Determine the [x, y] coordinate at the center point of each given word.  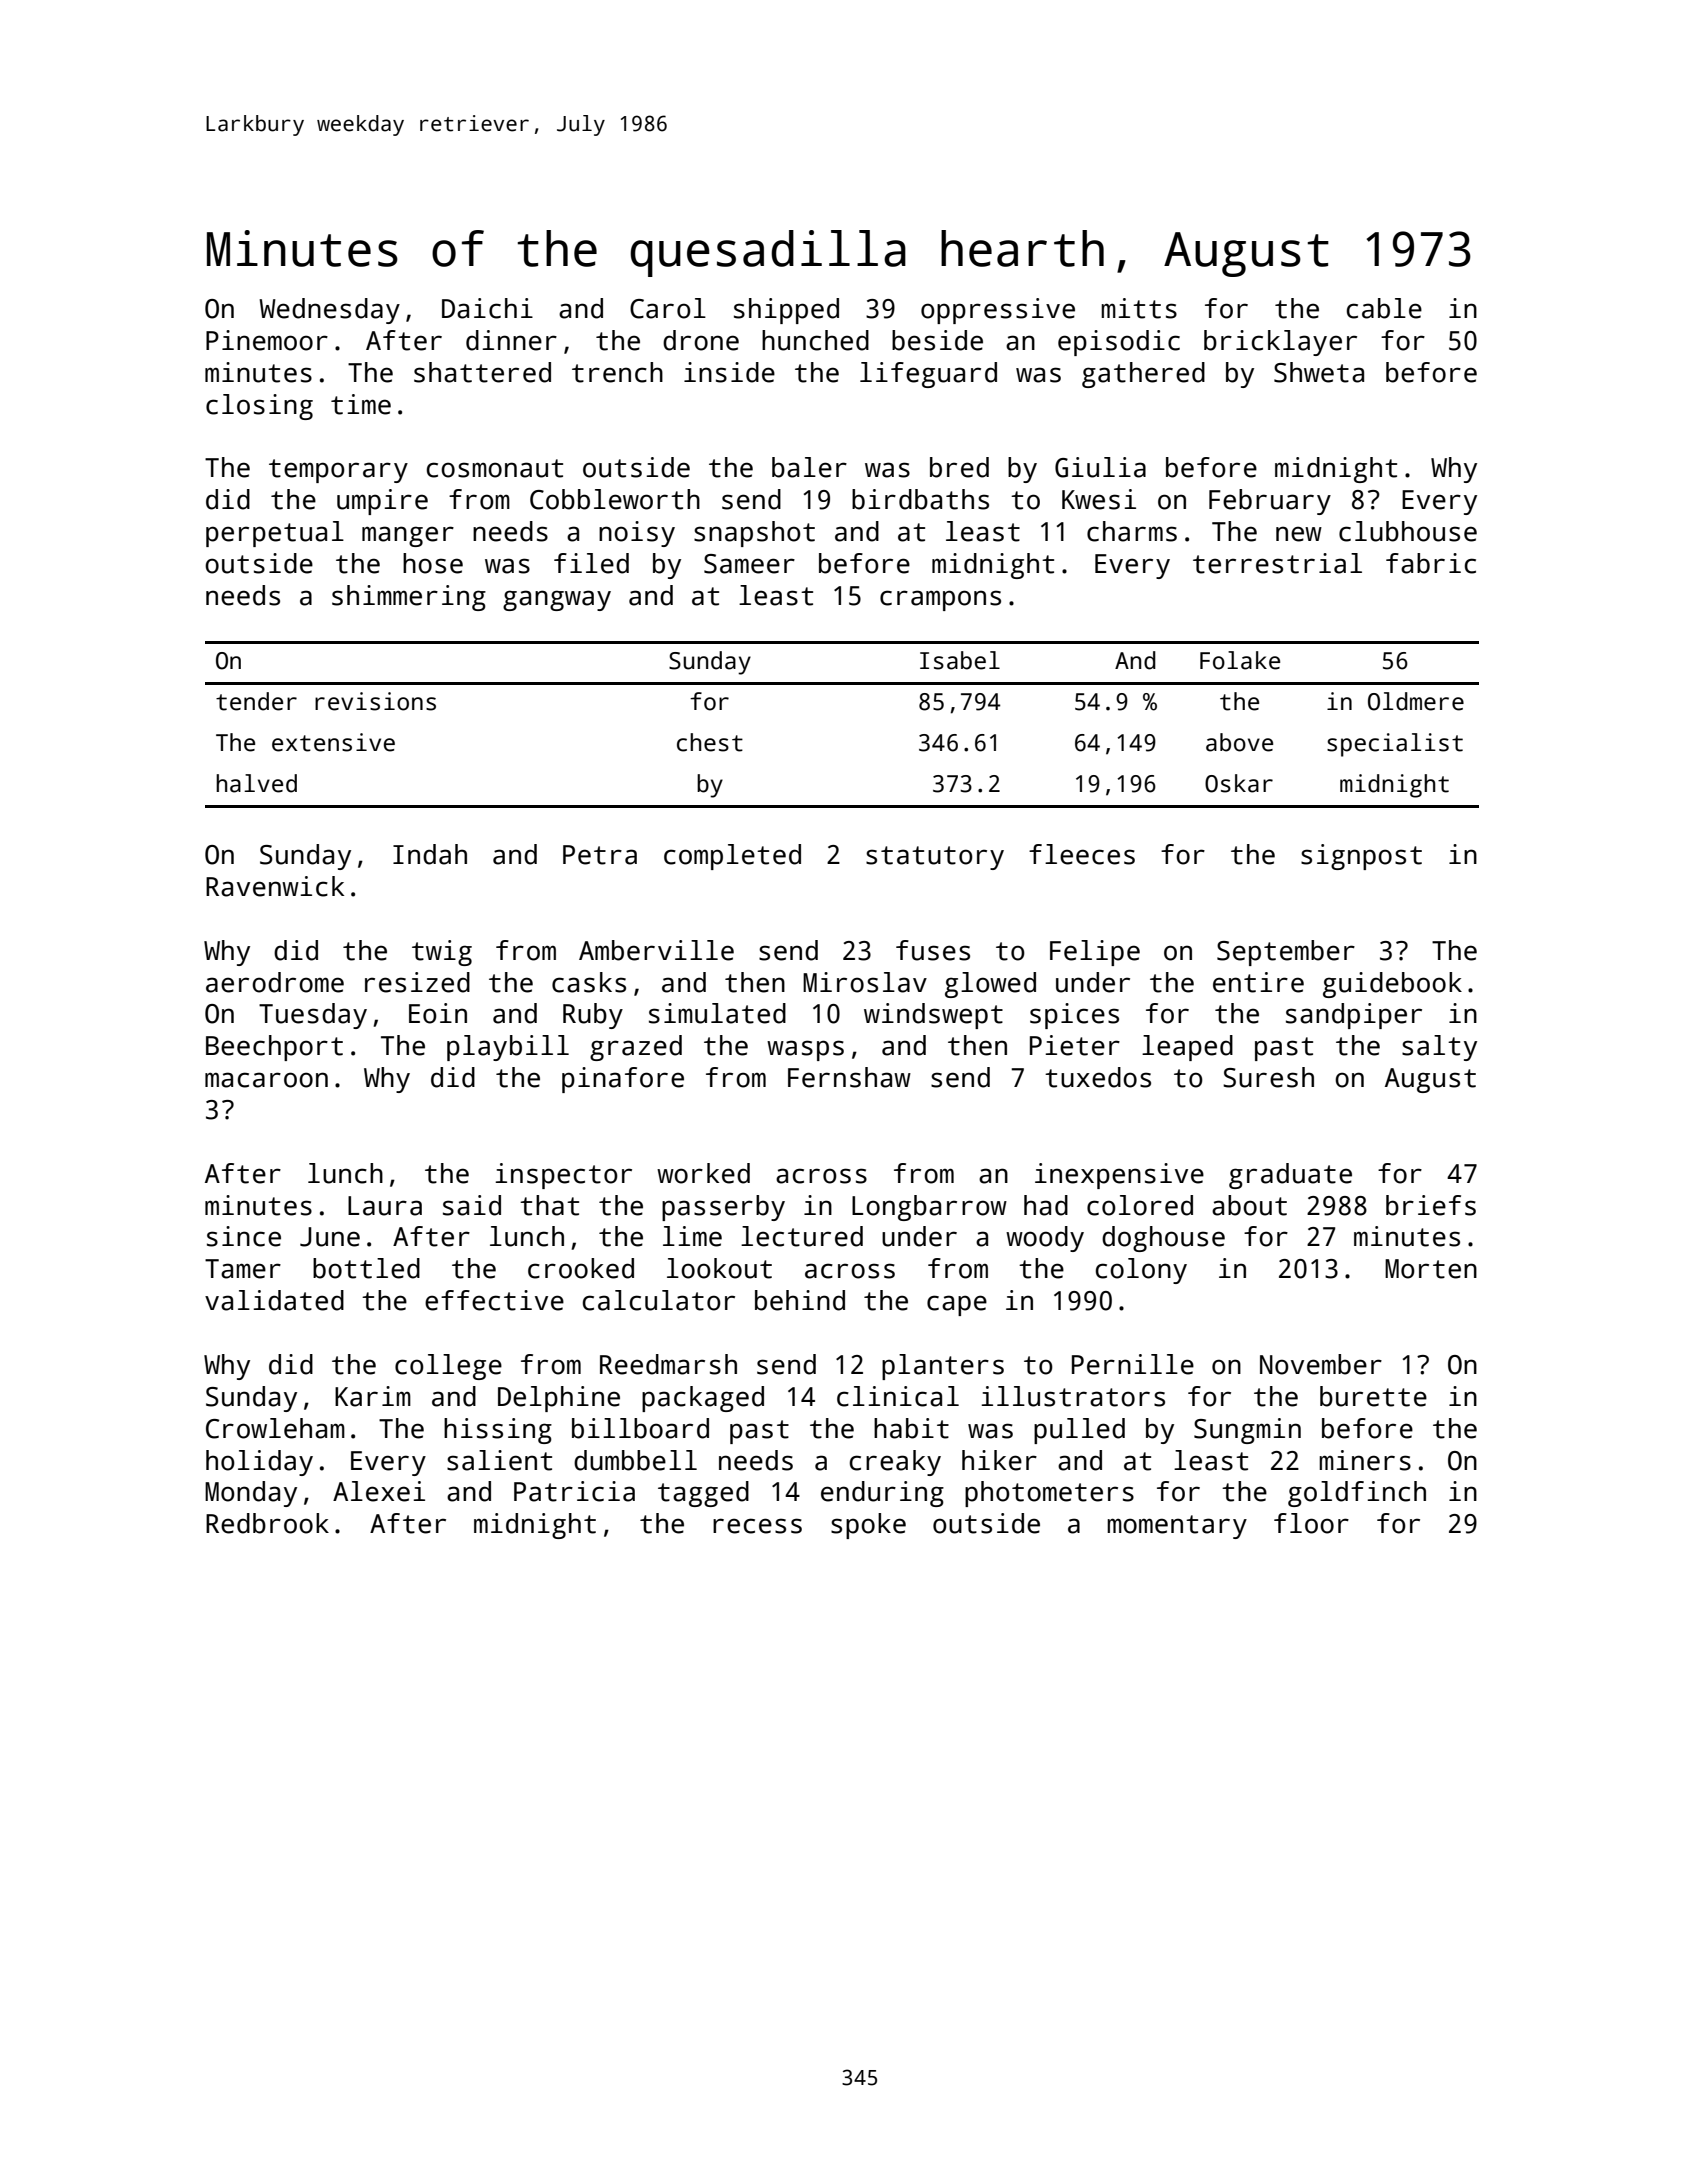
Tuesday [313, 1016]
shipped [786, 311]
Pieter [1075, 1045]
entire [1258, 982]
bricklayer [1280, 343]
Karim [373, 1396]
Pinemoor [267, 340]
